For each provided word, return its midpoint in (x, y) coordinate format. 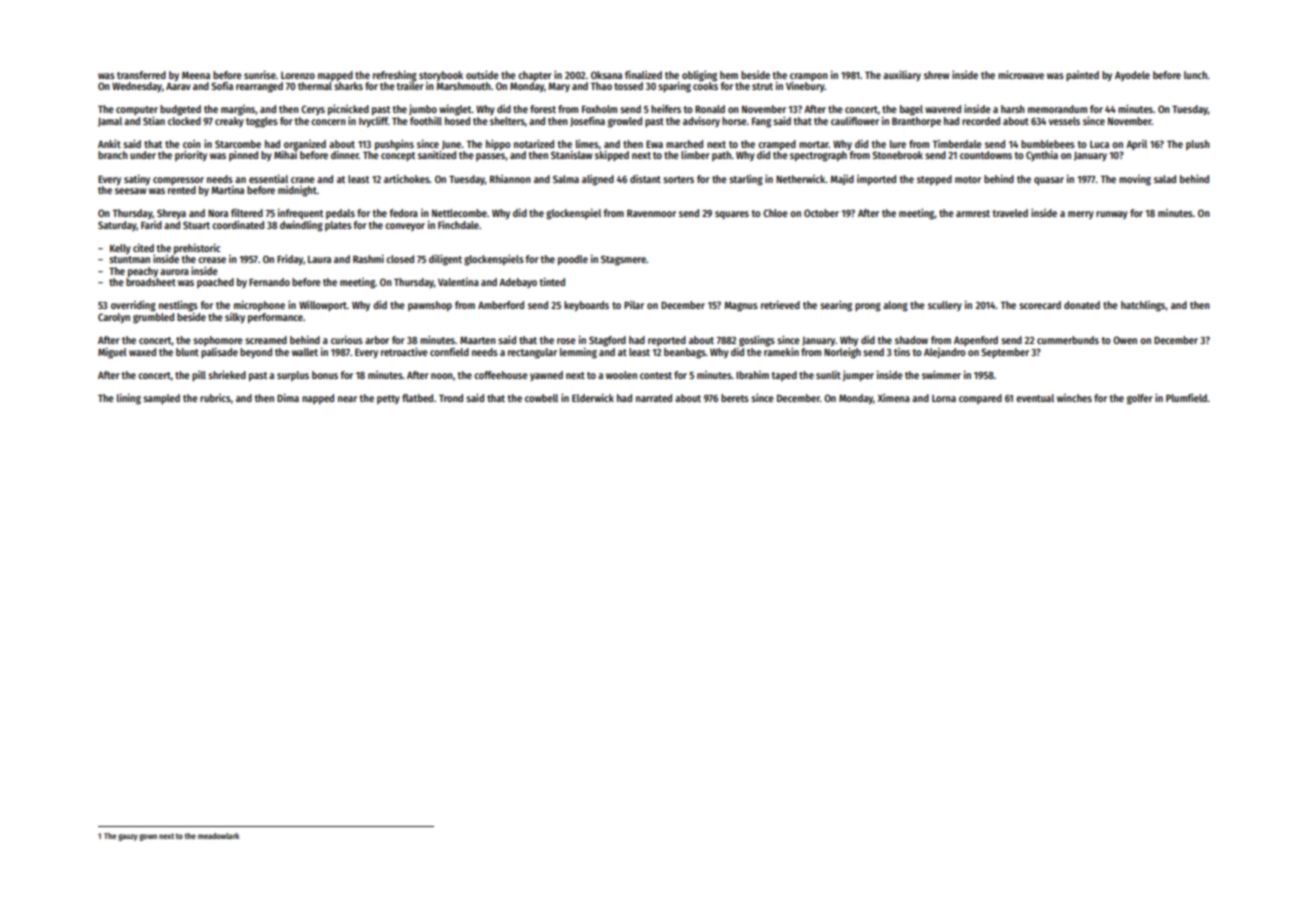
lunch (1195, 75)
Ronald (710, 109)
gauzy (128, 837)
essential (268, 179)
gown (148, 837)
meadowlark (218, 836)
